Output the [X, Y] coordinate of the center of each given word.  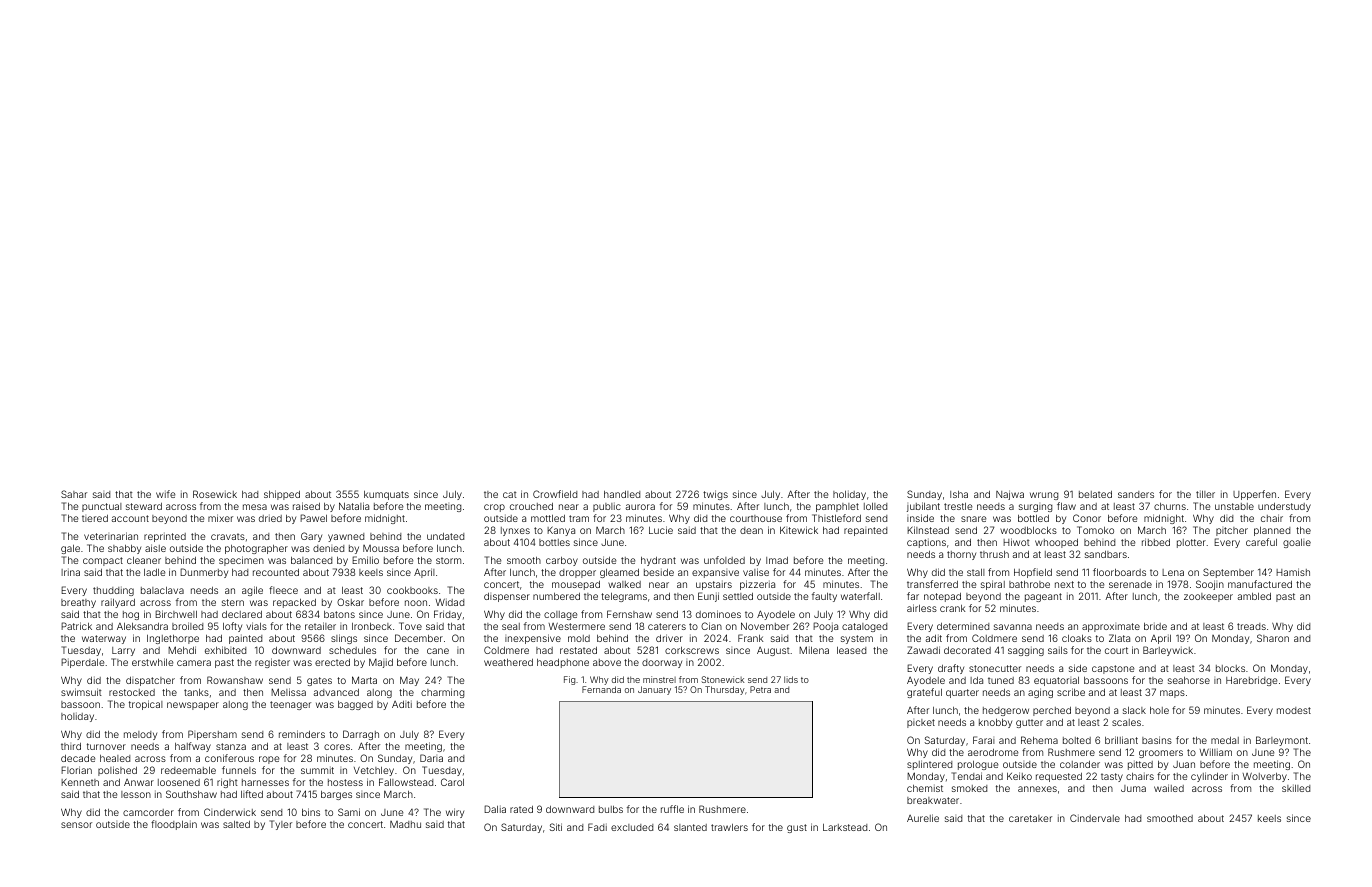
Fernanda [601, 689]
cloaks [1077, 638]
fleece [283, 590]
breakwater [933, 800]
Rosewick [215, 494]
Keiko [1019, 776]
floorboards [1119, 572]
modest [1294, 710]
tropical [146, 705]
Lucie [661, 530]
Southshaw [191, 794]
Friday [448, 615]
